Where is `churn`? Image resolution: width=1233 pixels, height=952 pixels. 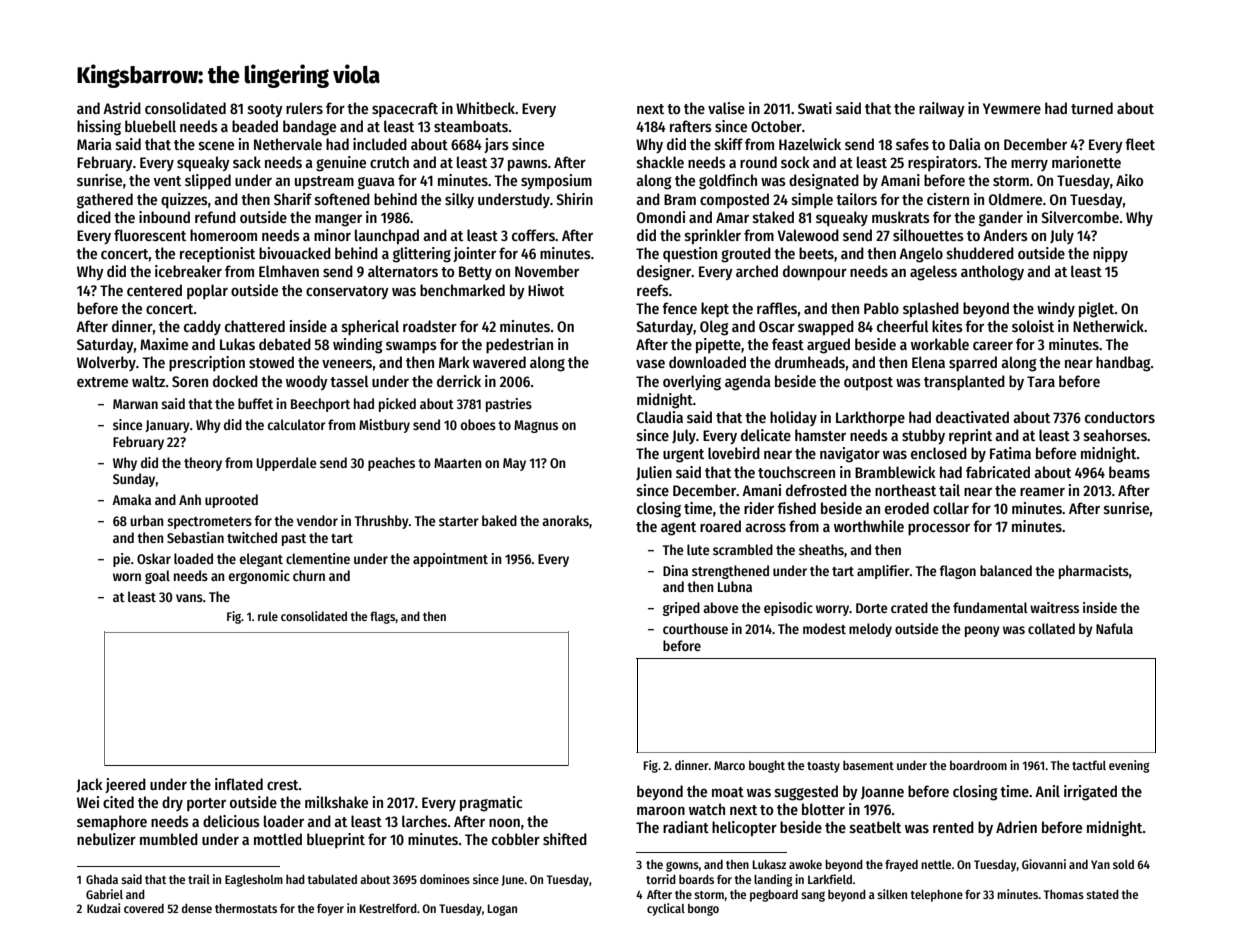
churn is located at coordinates (309, 575).
